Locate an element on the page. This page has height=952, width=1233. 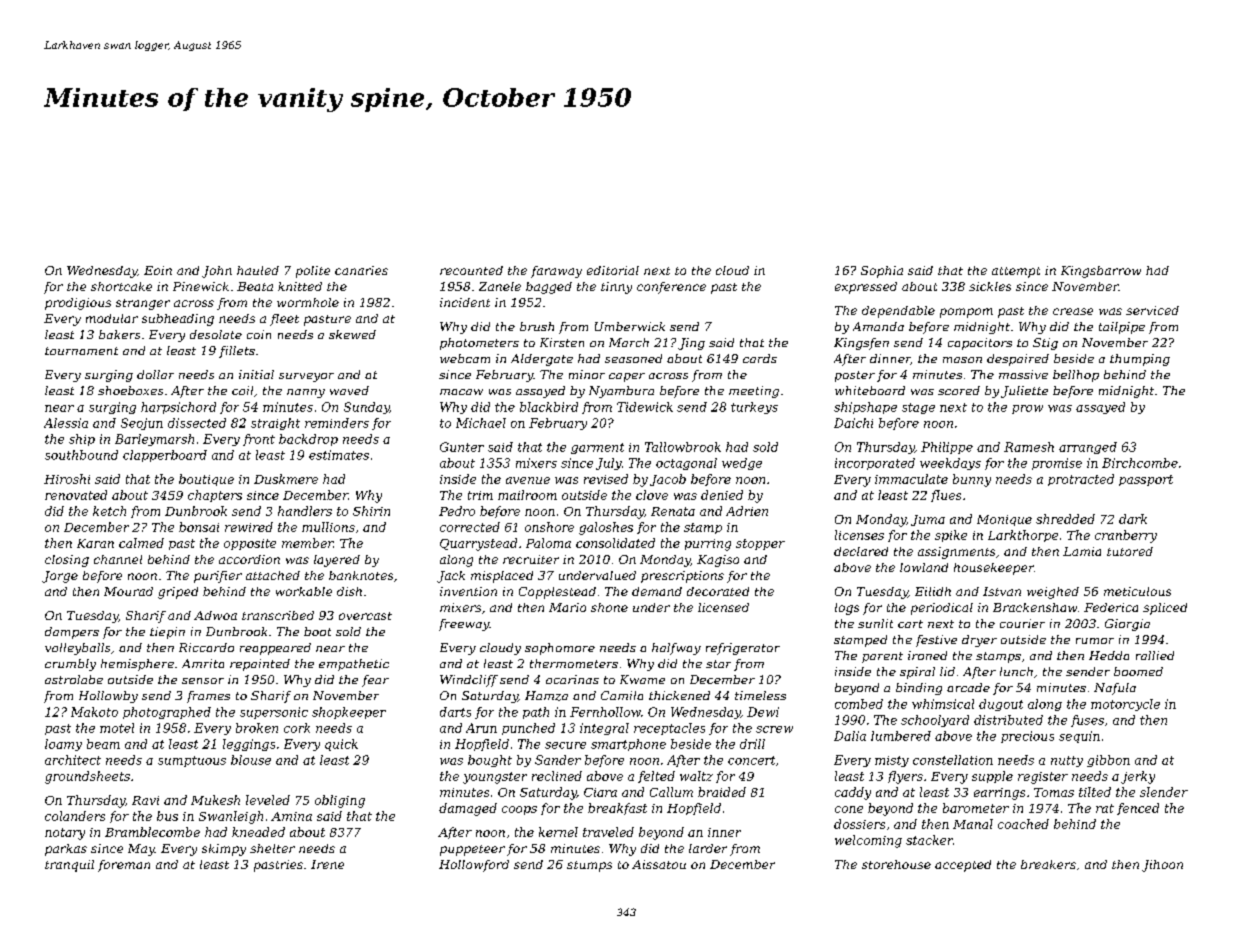
dark is located at coordinates (1133, 519).
